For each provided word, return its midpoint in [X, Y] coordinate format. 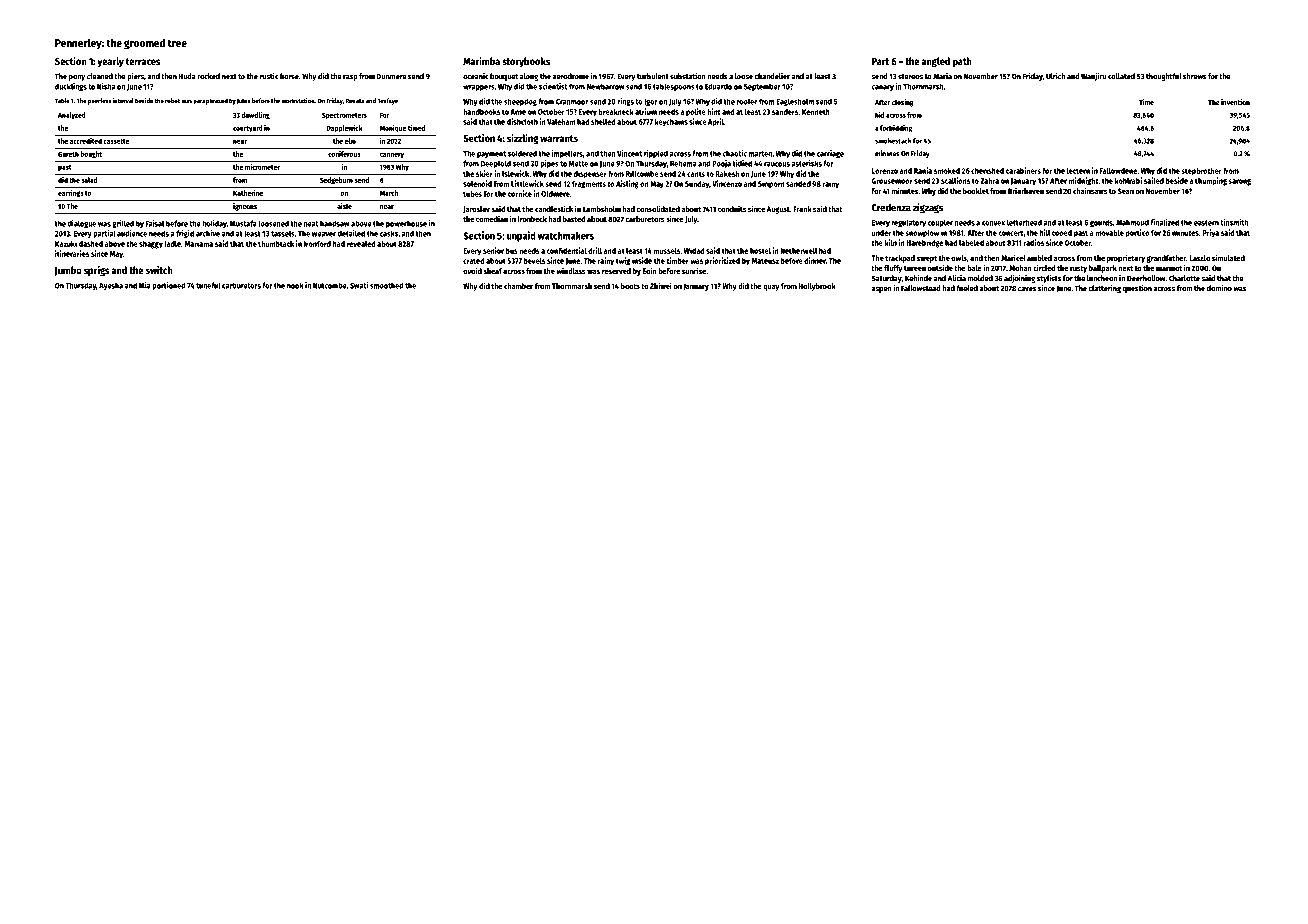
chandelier [772, 76]
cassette [116, 141]
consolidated [658, 208]
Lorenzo [885, 171]
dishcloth [522, 121]
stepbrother [1201, 172]
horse [289, 76]
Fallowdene [1118, 171]
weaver [324, 234]
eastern [1206, 223]
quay [771, 287]
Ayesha [111, 286]
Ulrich [1055, 76]
